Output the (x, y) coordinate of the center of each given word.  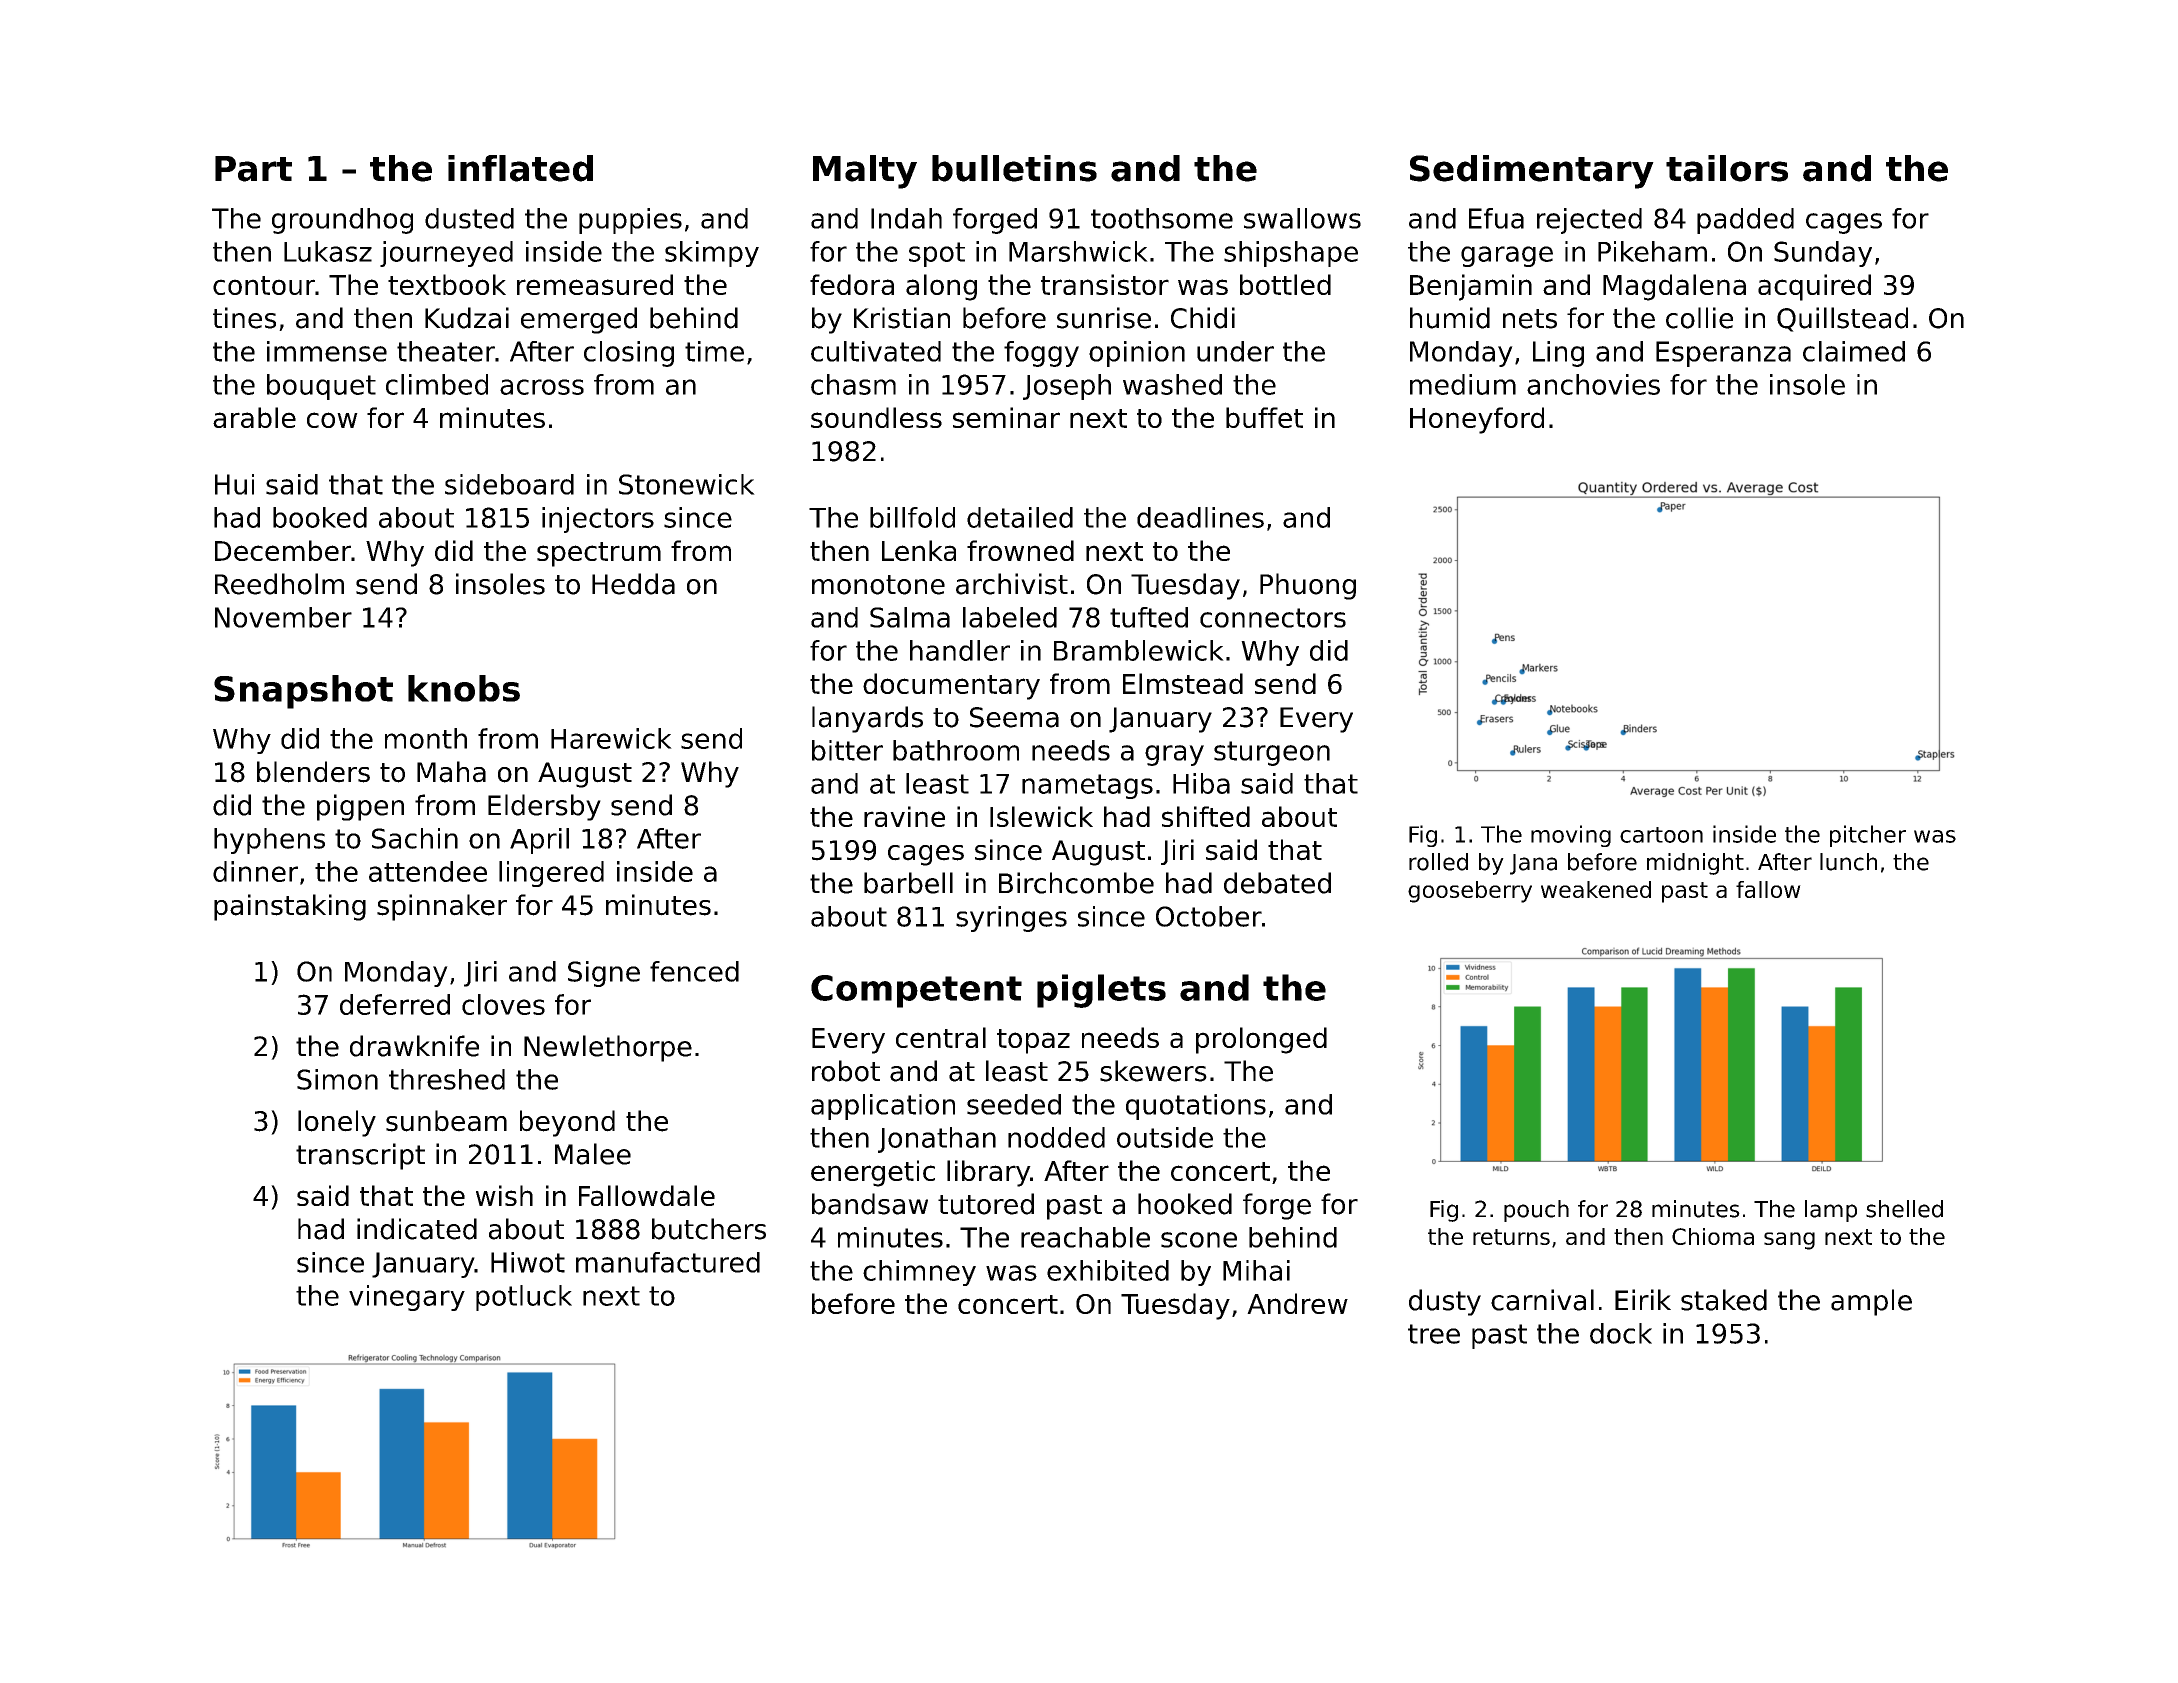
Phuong (1308, 586)
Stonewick (687, 484)
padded (1745, 221)
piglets (1101, 991)
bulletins (1014, 168)
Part (253, 169)
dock (1621, 1333)
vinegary (407, 1298)
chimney (919, 1273)
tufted (1149, 617)
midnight (1695, 864)
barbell (908, 883)
